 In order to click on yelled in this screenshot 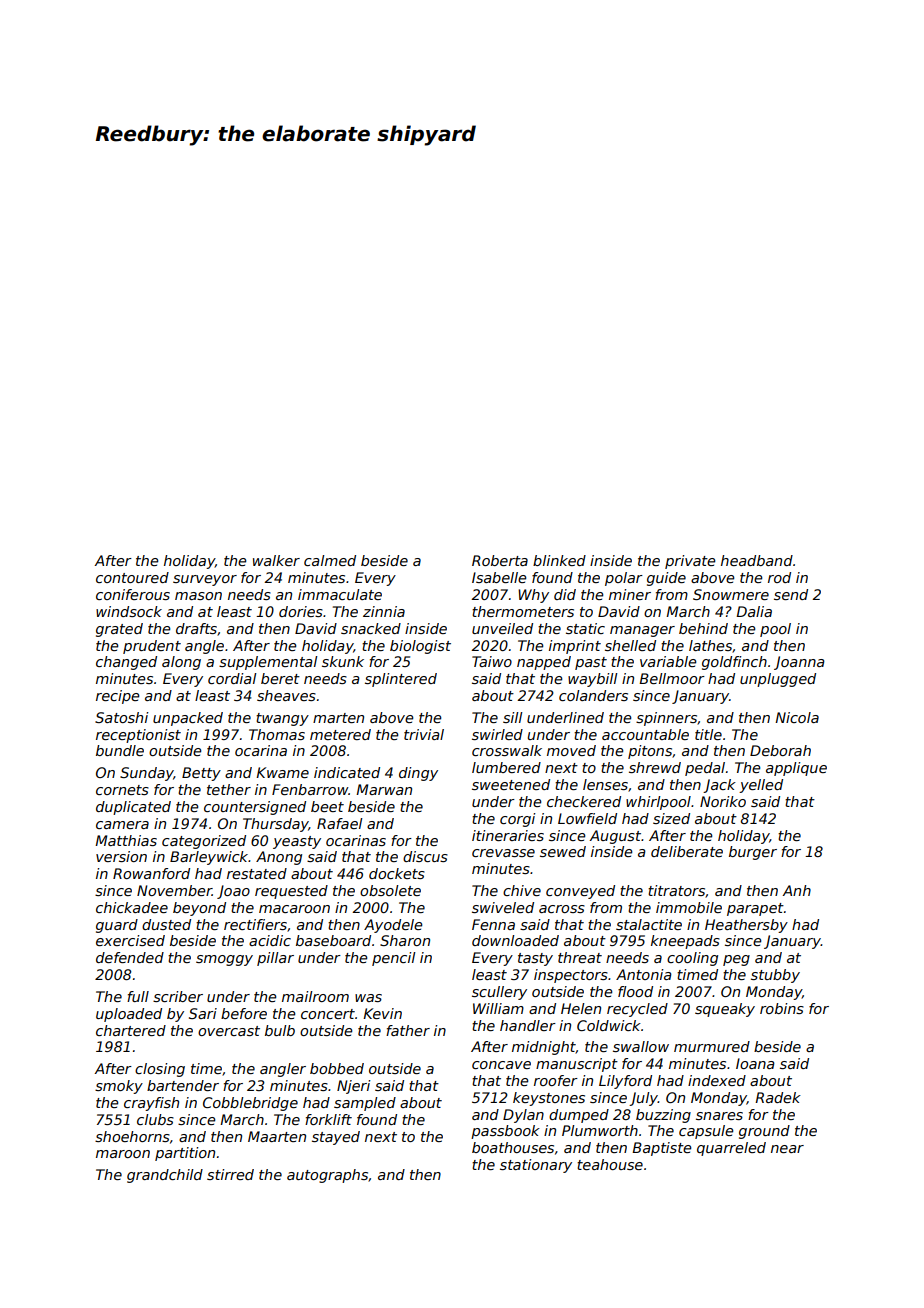, I will do `click(761, 786)`.
